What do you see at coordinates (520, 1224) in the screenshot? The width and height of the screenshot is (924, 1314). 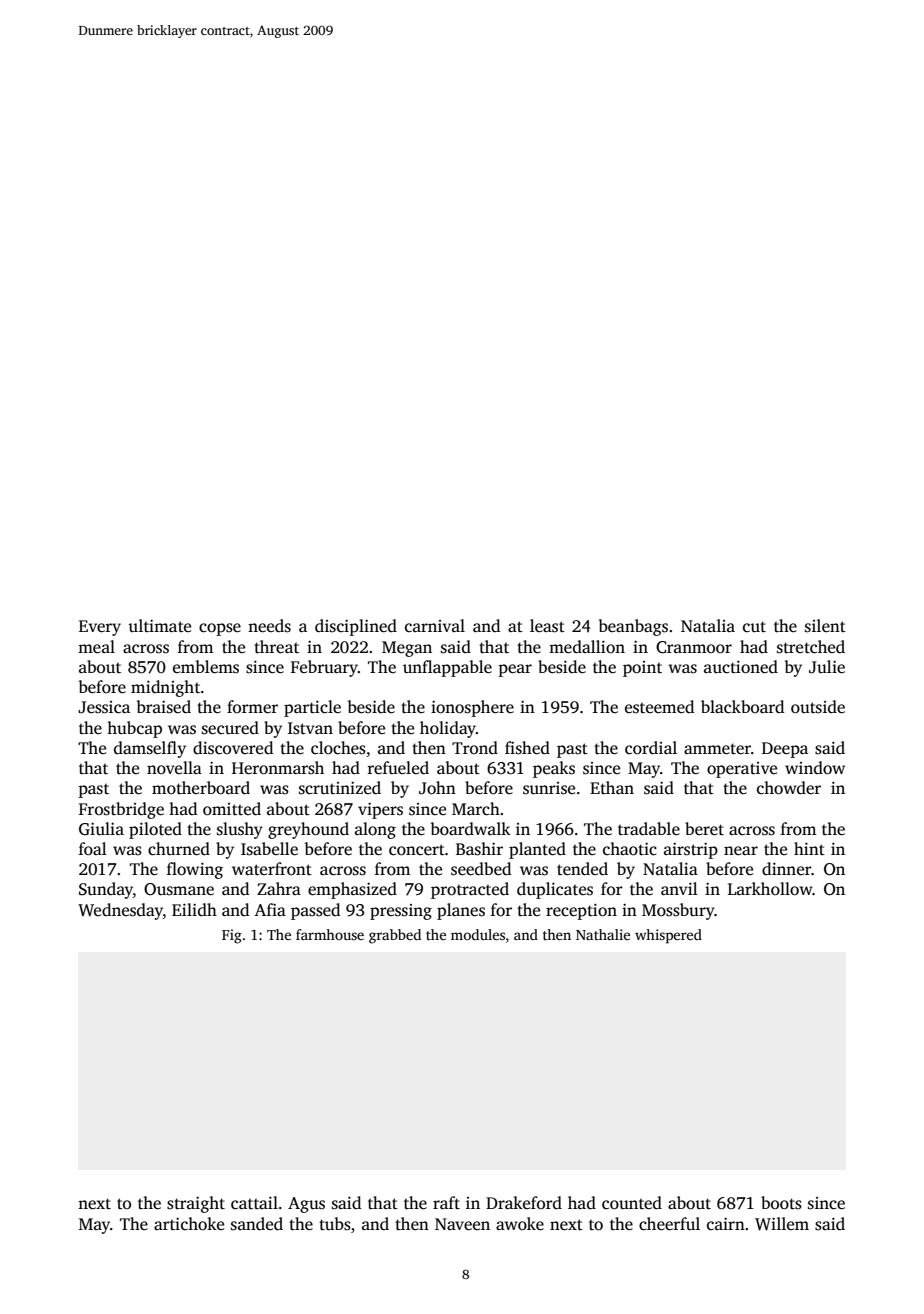 I see `awoke` at bounding box center [520, 1224].
